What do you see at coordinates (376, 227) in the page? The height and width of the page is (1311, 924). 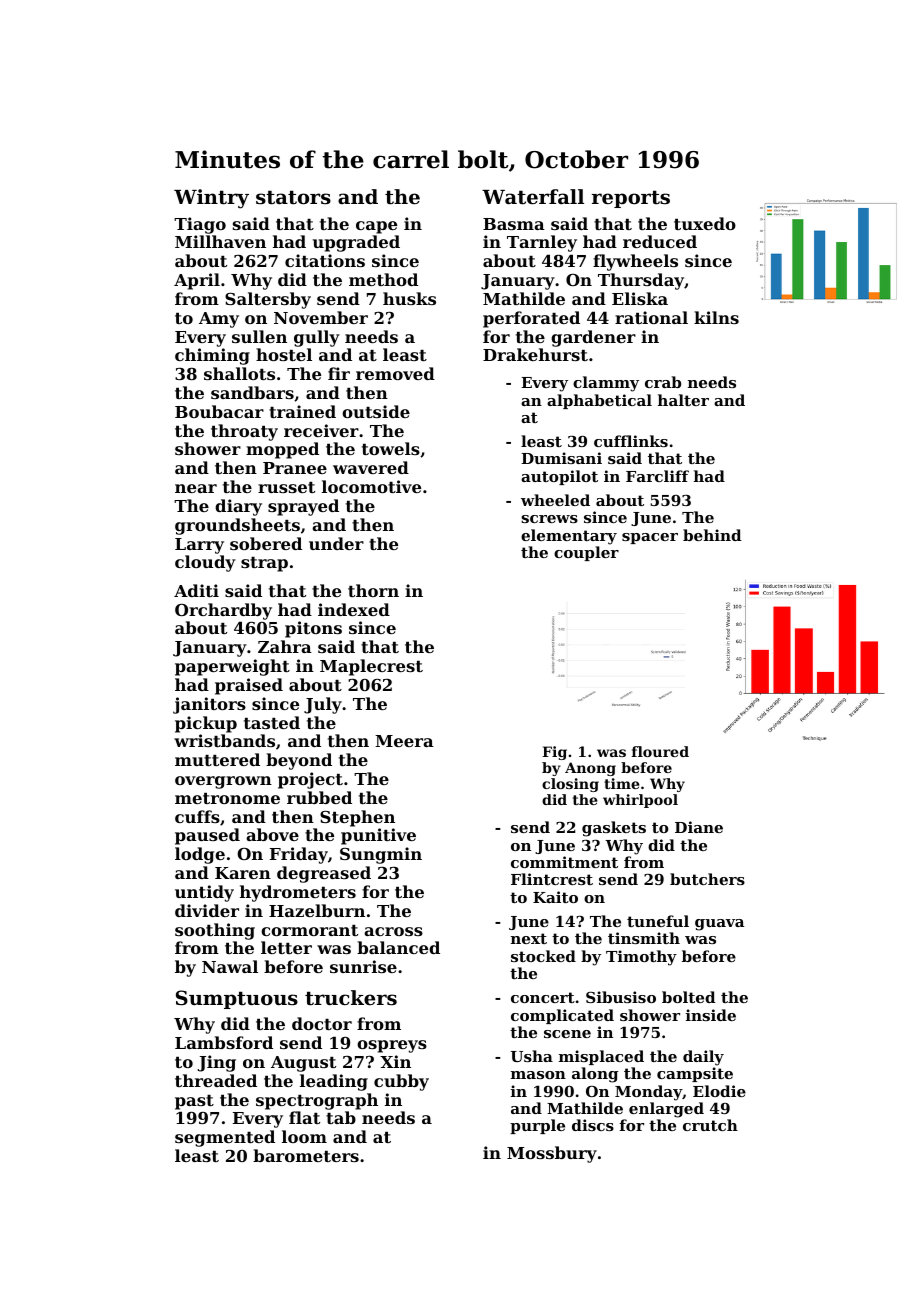 I see `cape` at bounding box center [376, 227].
